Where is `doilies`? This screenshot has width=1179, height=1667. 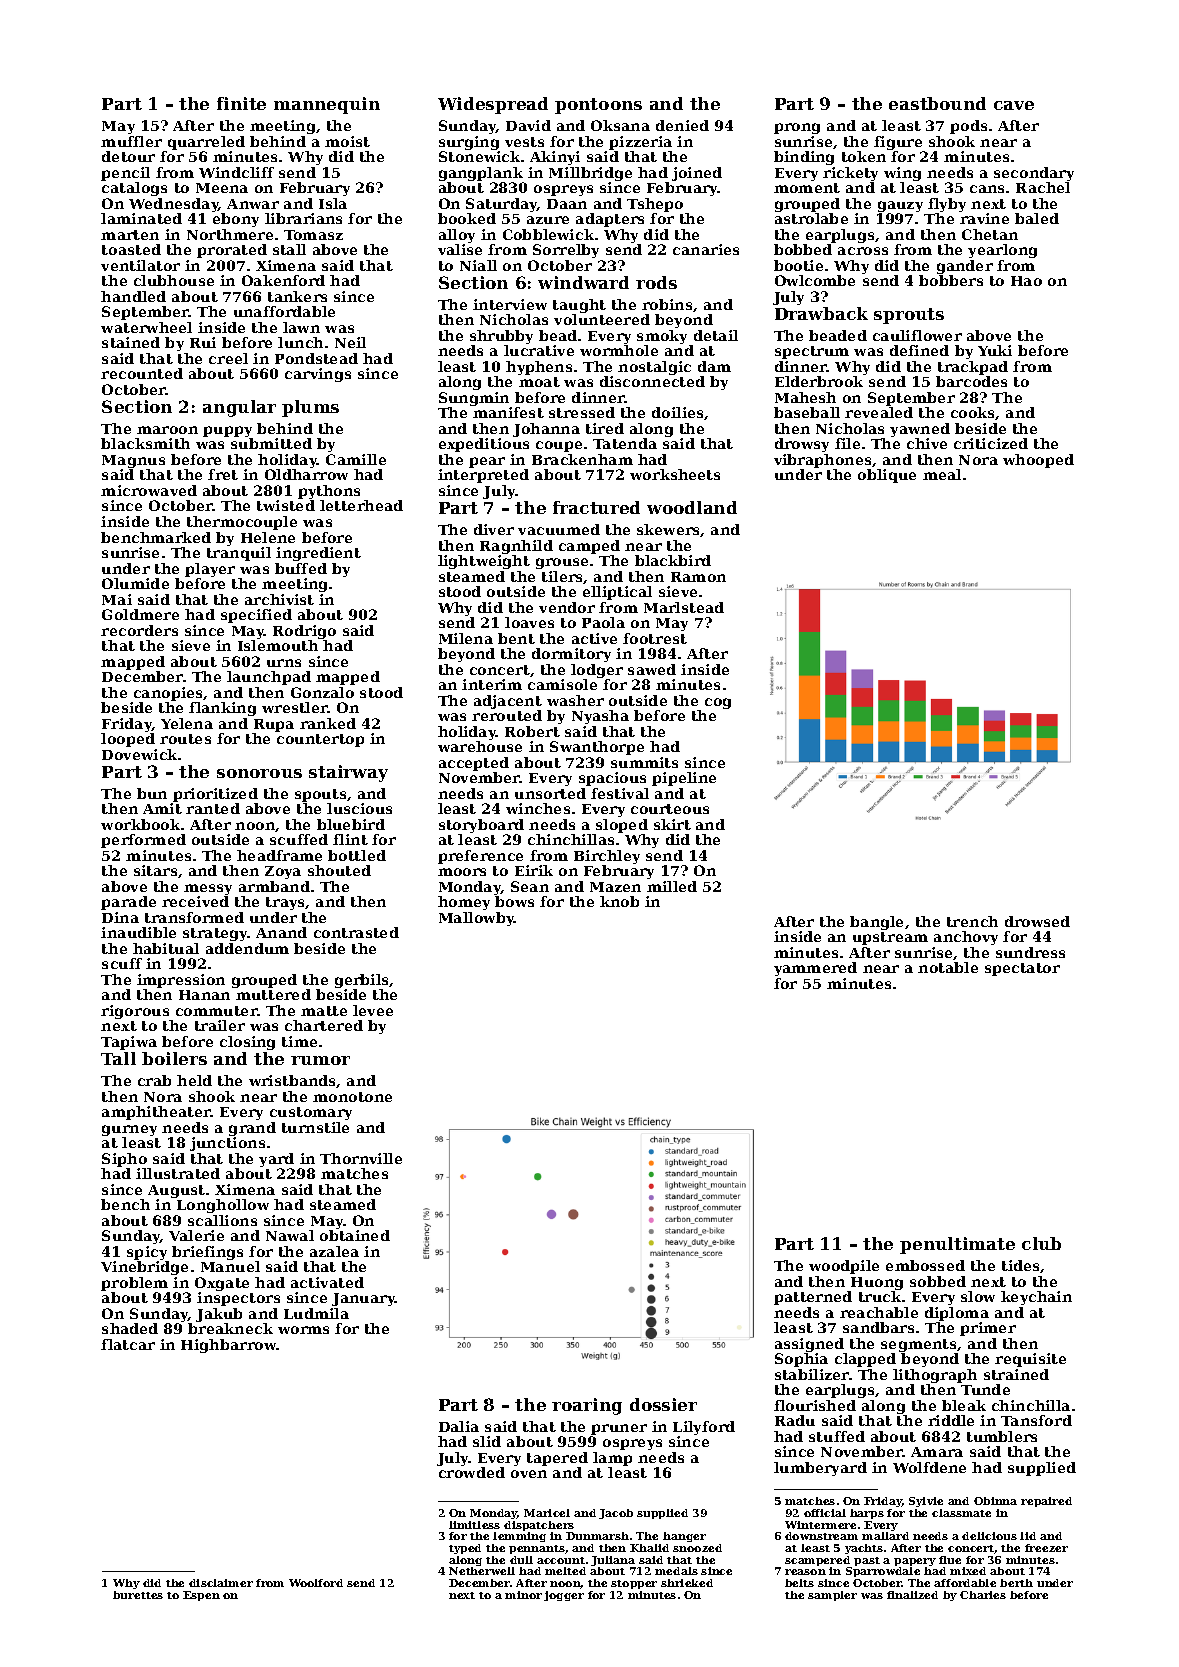 doilies is located at coordinates (677, 412).
